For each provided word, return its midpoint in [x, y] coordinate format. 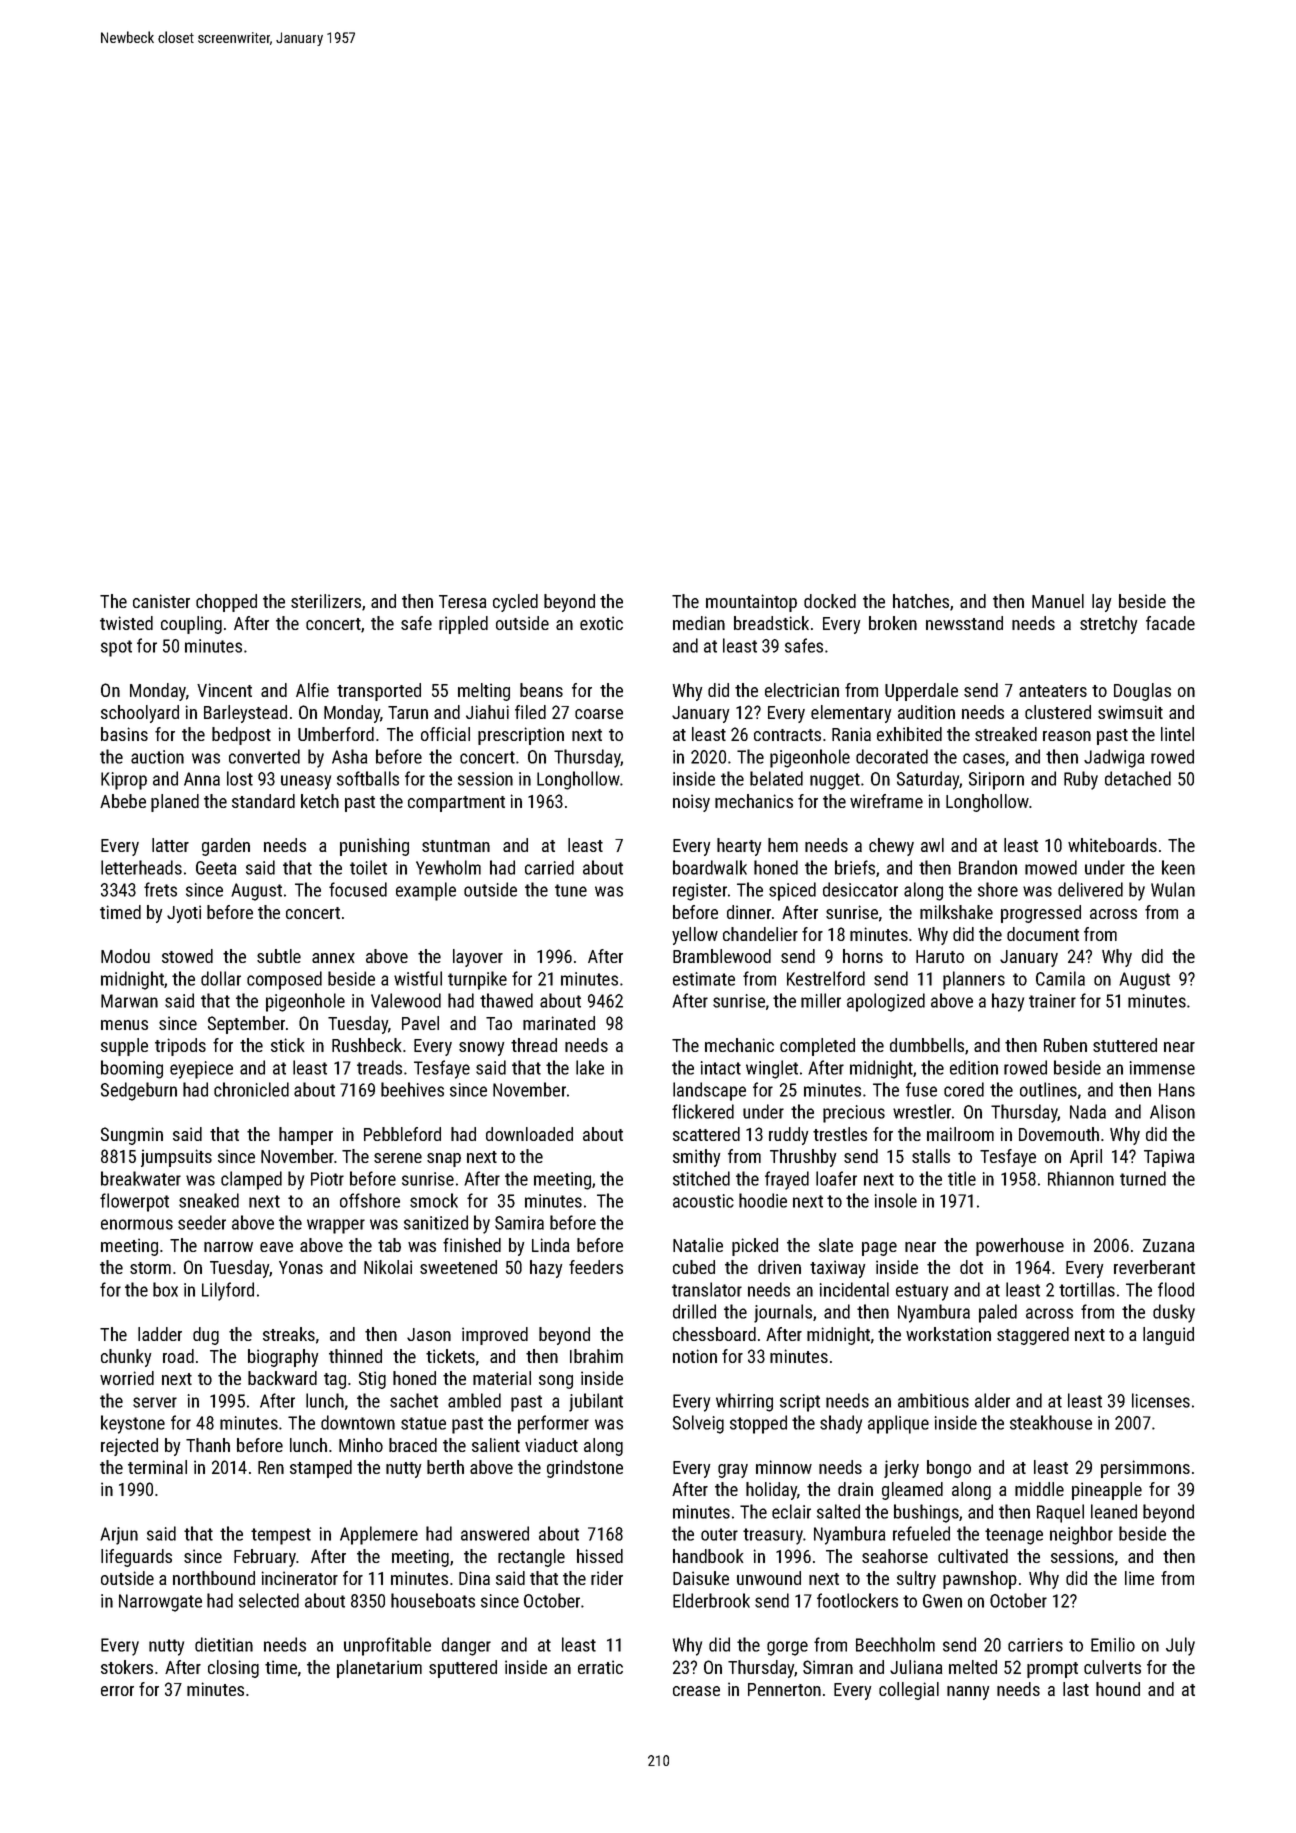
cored [964, 1089]
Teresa [462, 601]
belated [776, 778]
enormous [137, 1224]
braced [413, 1445]
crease [696, 1691]
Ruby [1081, 780]
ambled [474, 1400]
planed [175, 803]
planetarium [379, 1669]
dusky [1174, 1313]
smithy [696, 1158]
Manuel [1058, 601]
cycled [515, 603]
